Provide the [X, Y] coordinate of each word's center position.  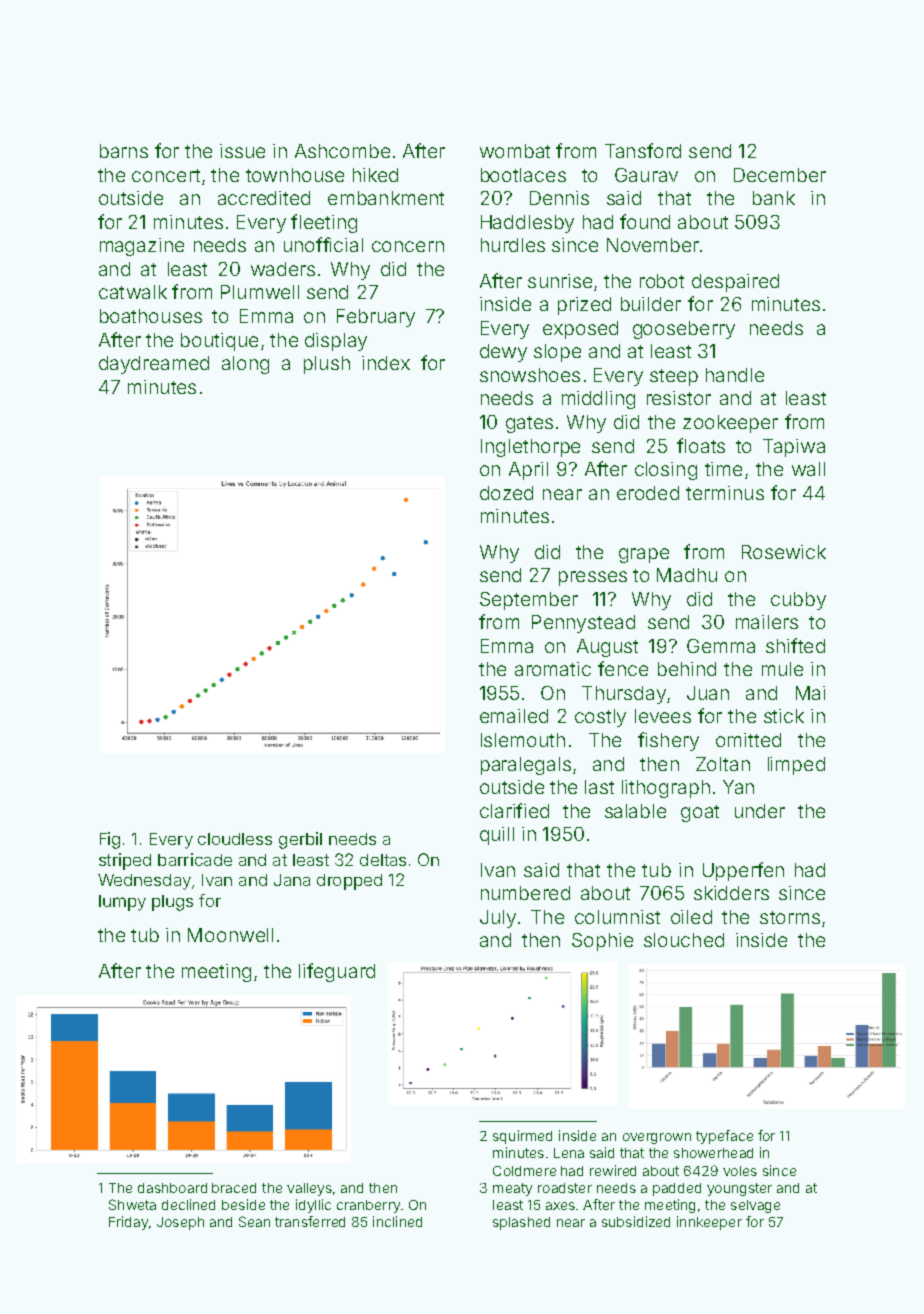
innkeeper [709, 1223]
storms [790, 917]
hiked [375, 175]
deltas [383, 860]
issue [242, 151]
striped [125, 861]
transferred [310, 1221]
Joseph [180, 1223]
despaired [735, 283]
